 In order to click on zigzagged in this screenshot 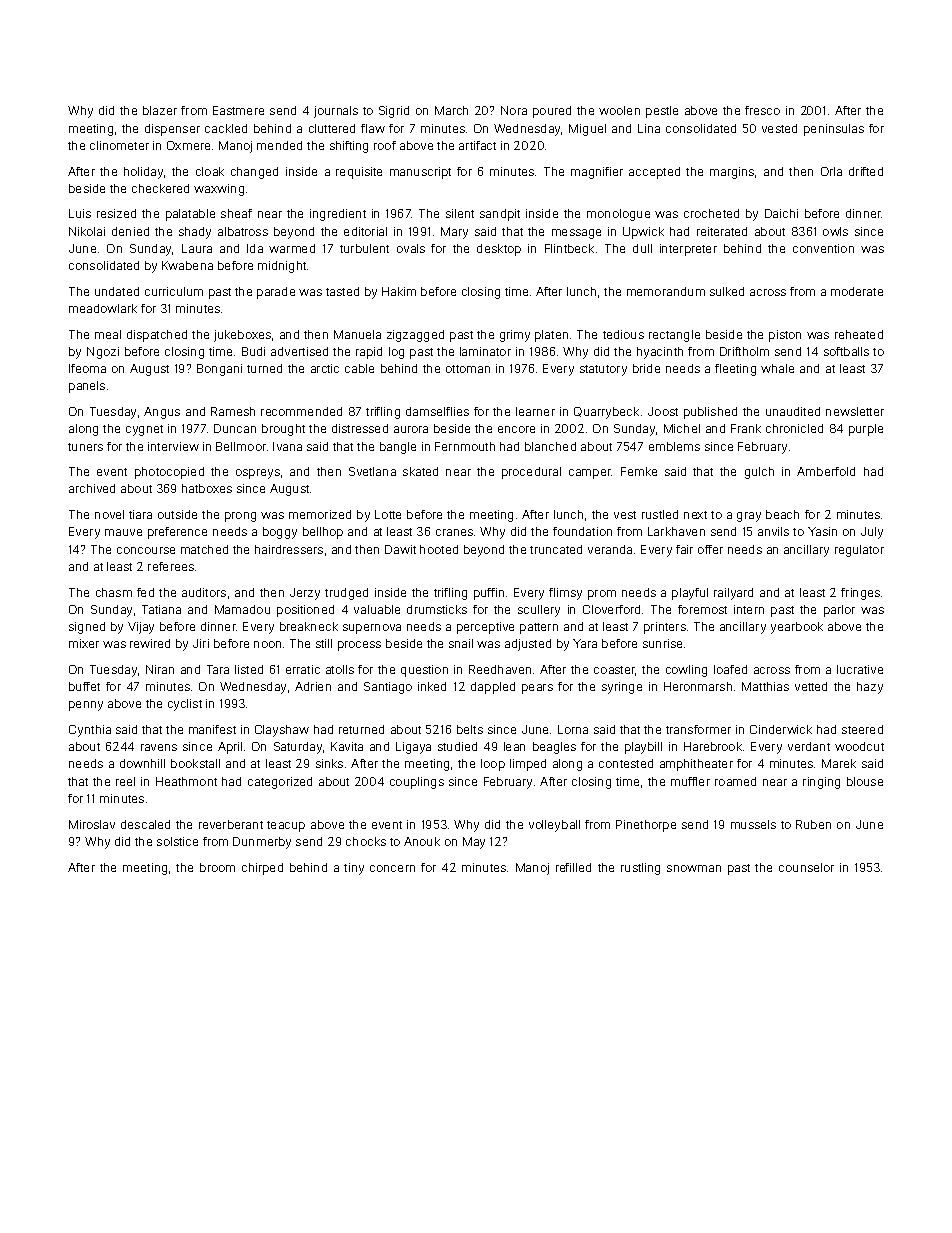, I will do `click(415, 336)`.
